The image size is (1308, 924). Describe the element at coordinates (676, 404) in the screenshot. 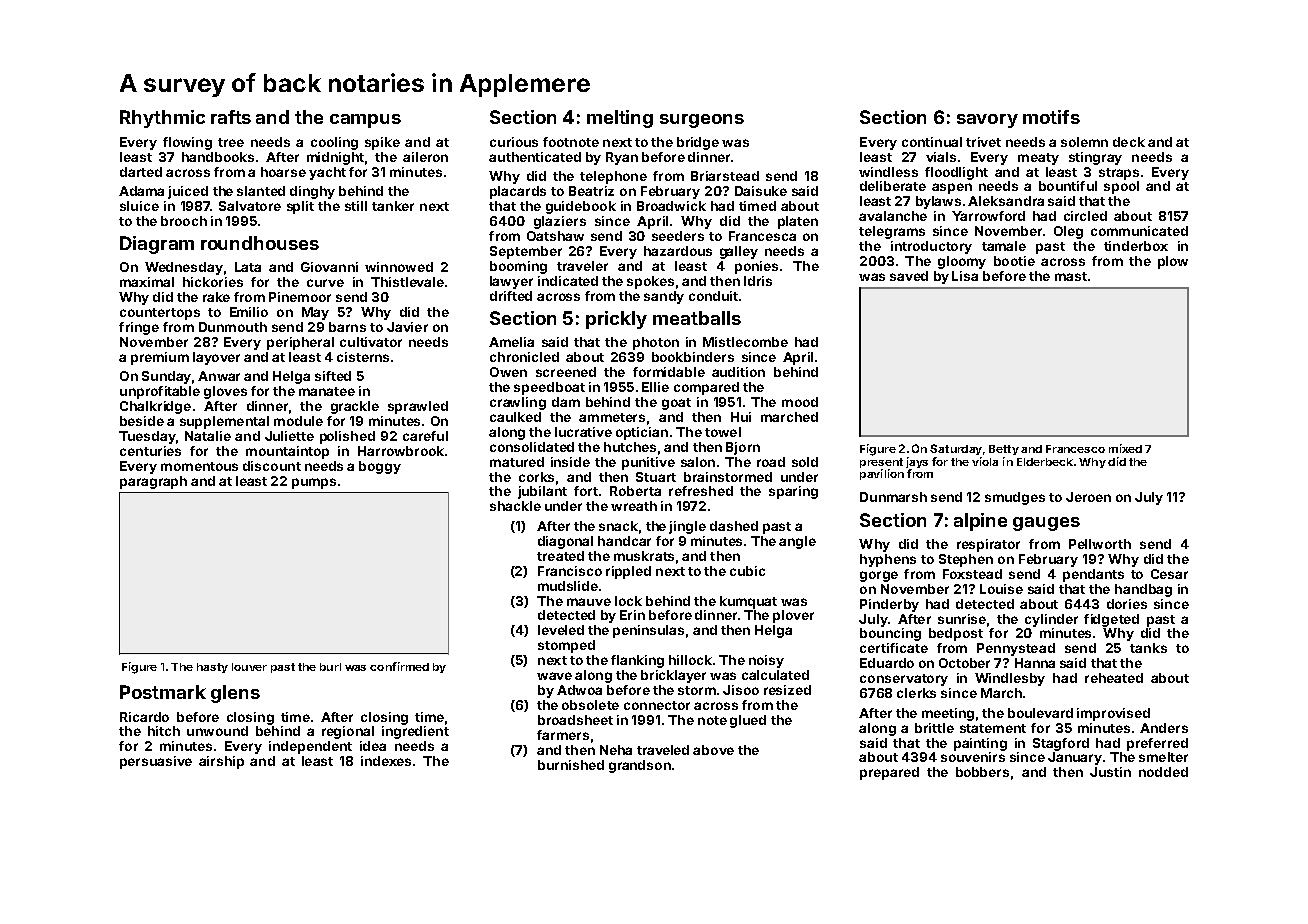

I see `goat` at that location.
